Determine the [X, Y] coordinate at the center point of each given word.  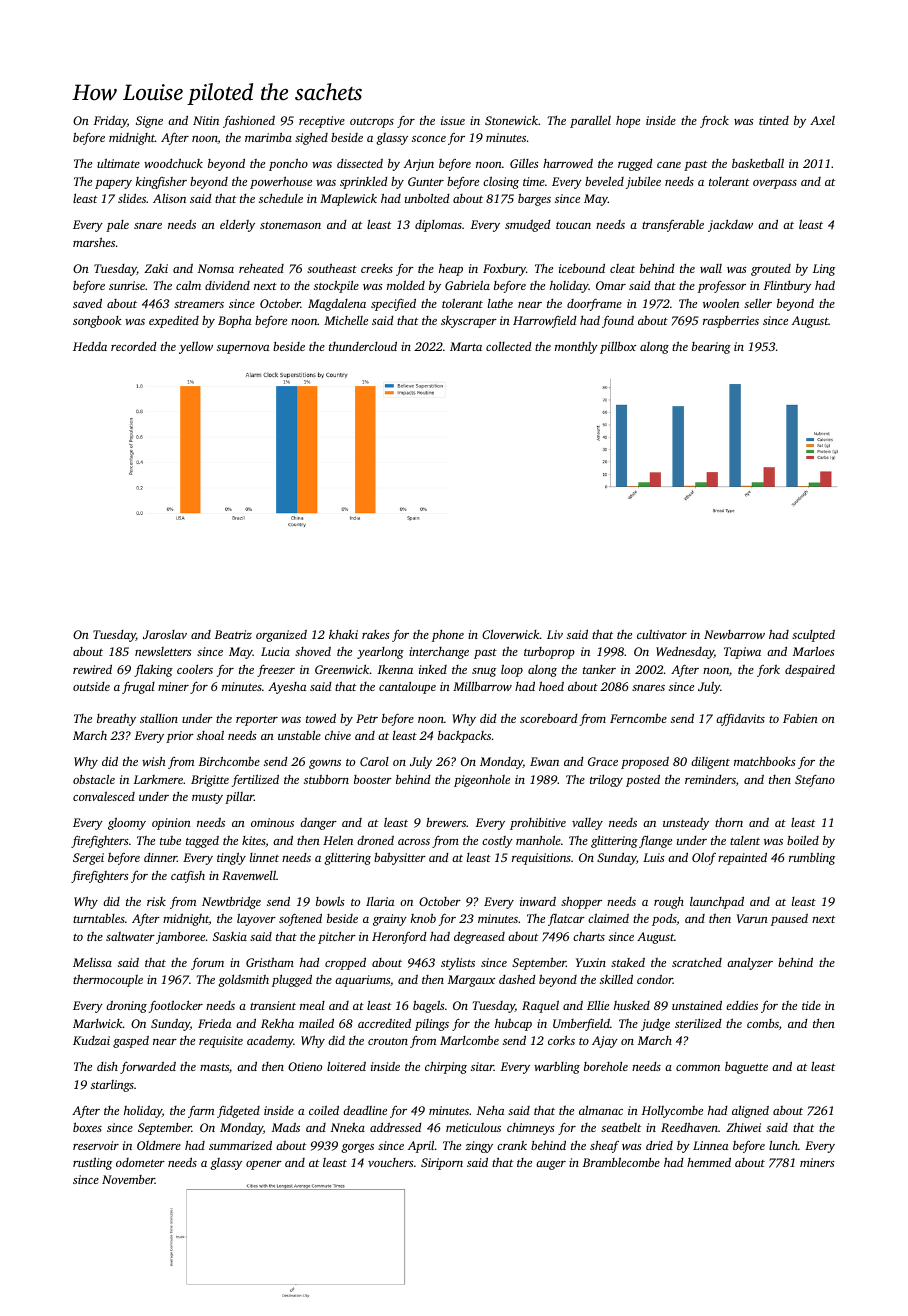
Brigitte [210, 781]
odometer [140, 1162]
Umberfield [581, 1024]
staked [628, 962]
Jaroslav [165, 634]
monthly [576, 347]
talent [745, 840]
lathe [500, 303]
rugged [635, 165]
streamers [199, 304]
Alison [169, 198]
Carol [374, 761]
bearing [711, 348]
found [618, 322]
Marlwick [98, 1023]
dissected [360, 163]
